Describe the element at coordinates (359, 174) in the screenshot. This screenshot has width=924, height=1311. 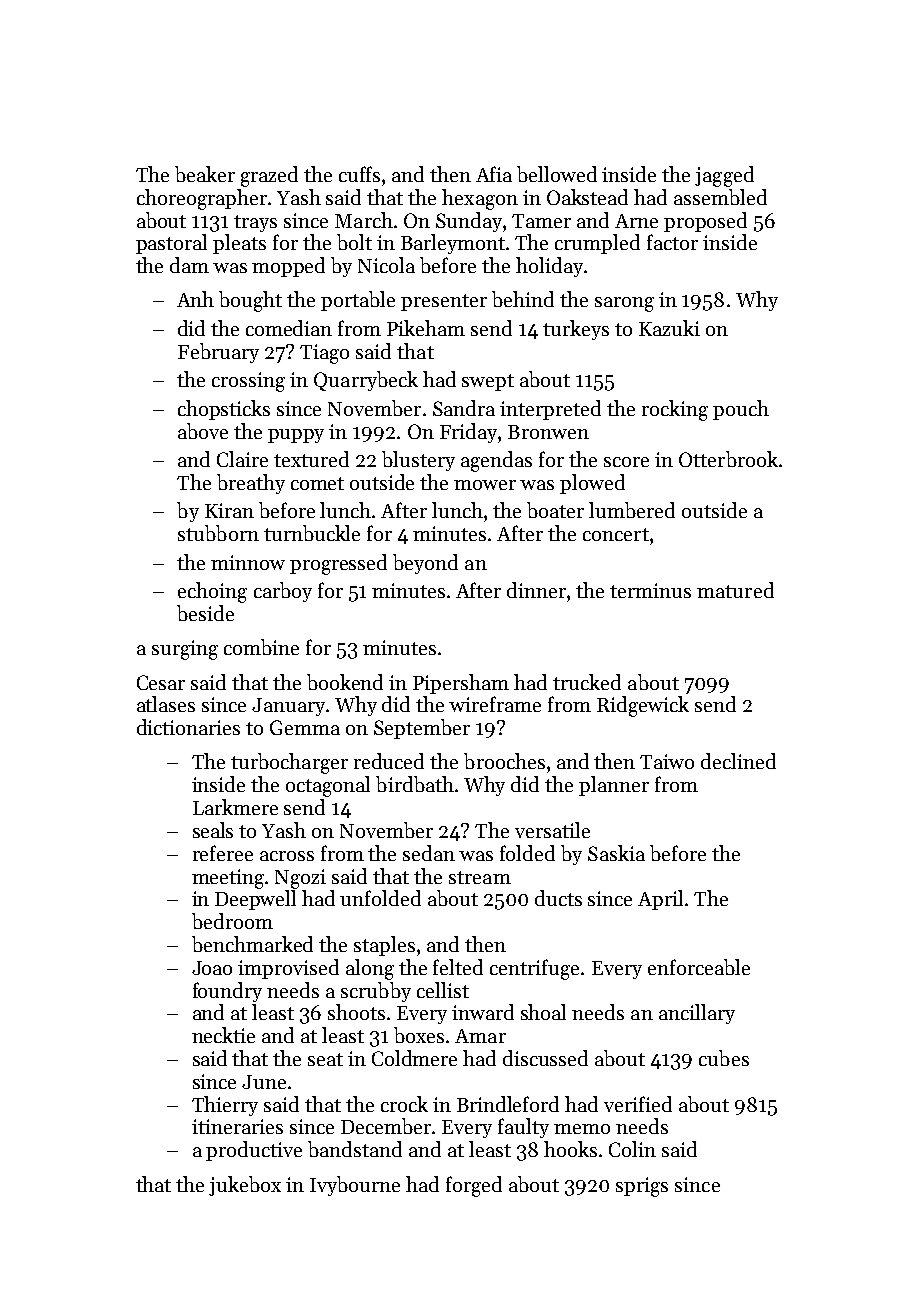
I see `cuffs` at that location.
